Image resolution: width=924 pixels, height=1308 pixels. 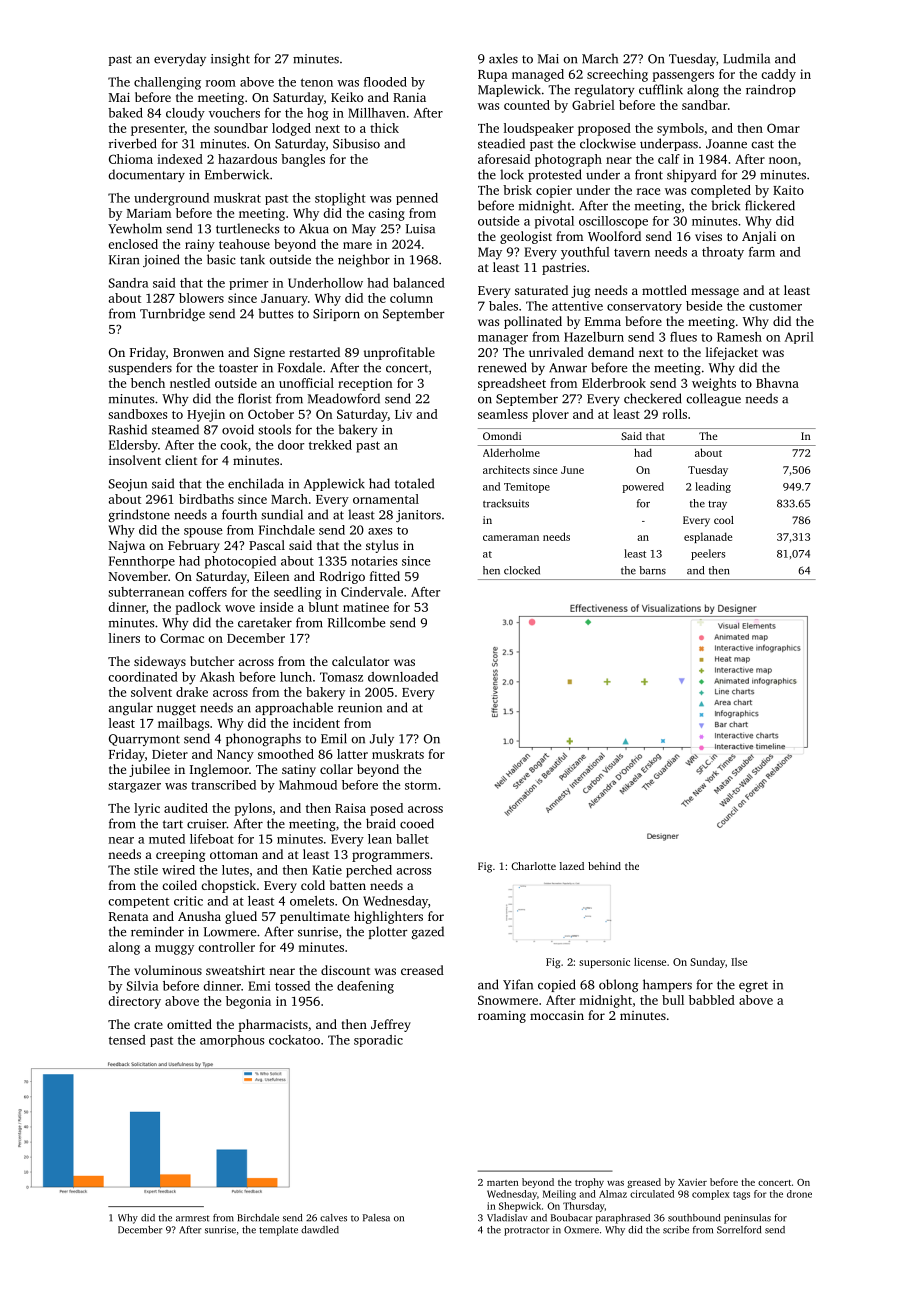 I want to click on peelers, so click(x=708, y=554).
